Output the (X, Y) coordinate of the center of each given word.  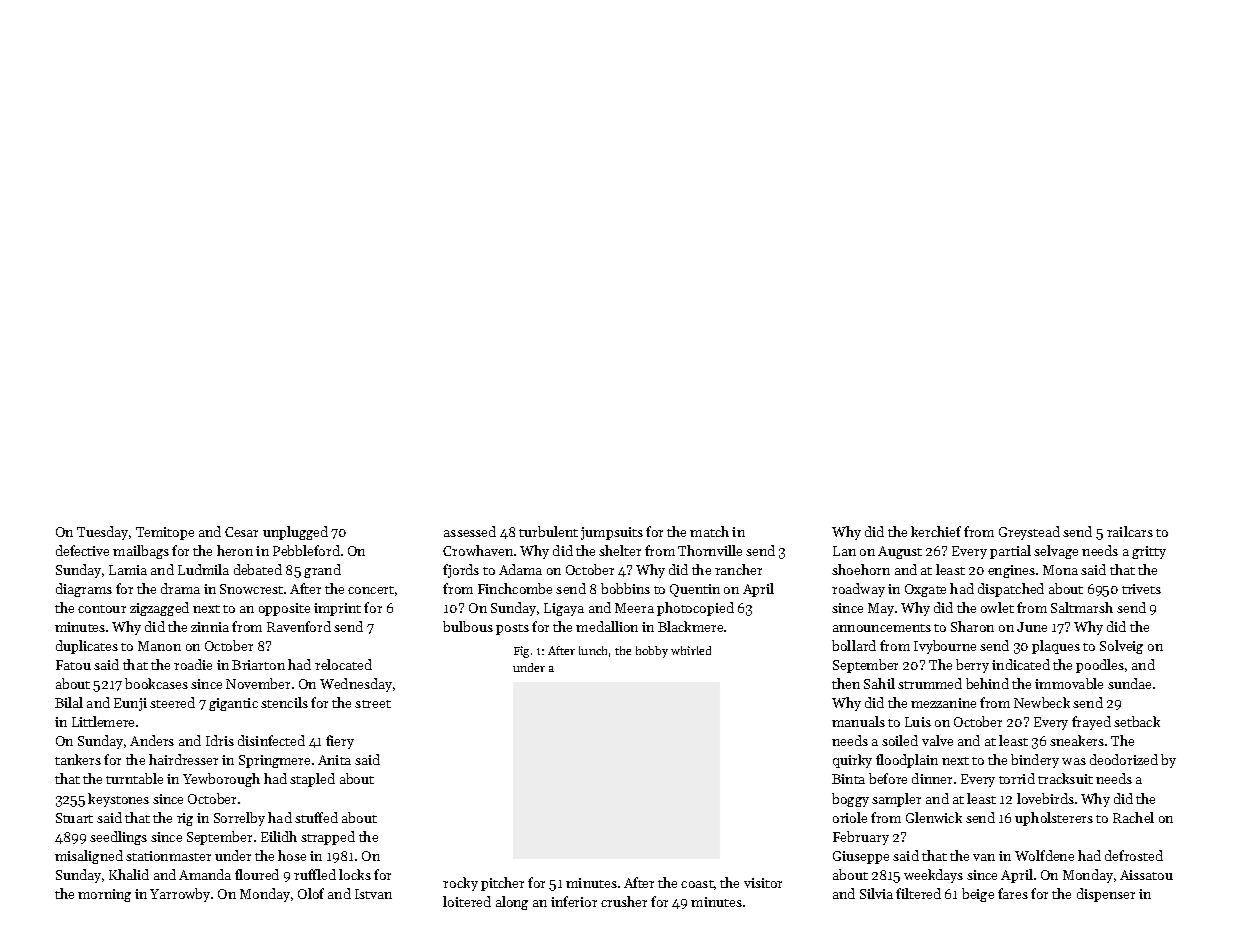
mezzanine (943, 703)
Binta (848, 779)
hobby (652, 652)
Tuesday (102, 533)
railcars (1130, 531)
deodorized (1124, 759)
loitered (467, 901)
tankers (78, 759)
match (709, 531)
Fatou (73, 665)
